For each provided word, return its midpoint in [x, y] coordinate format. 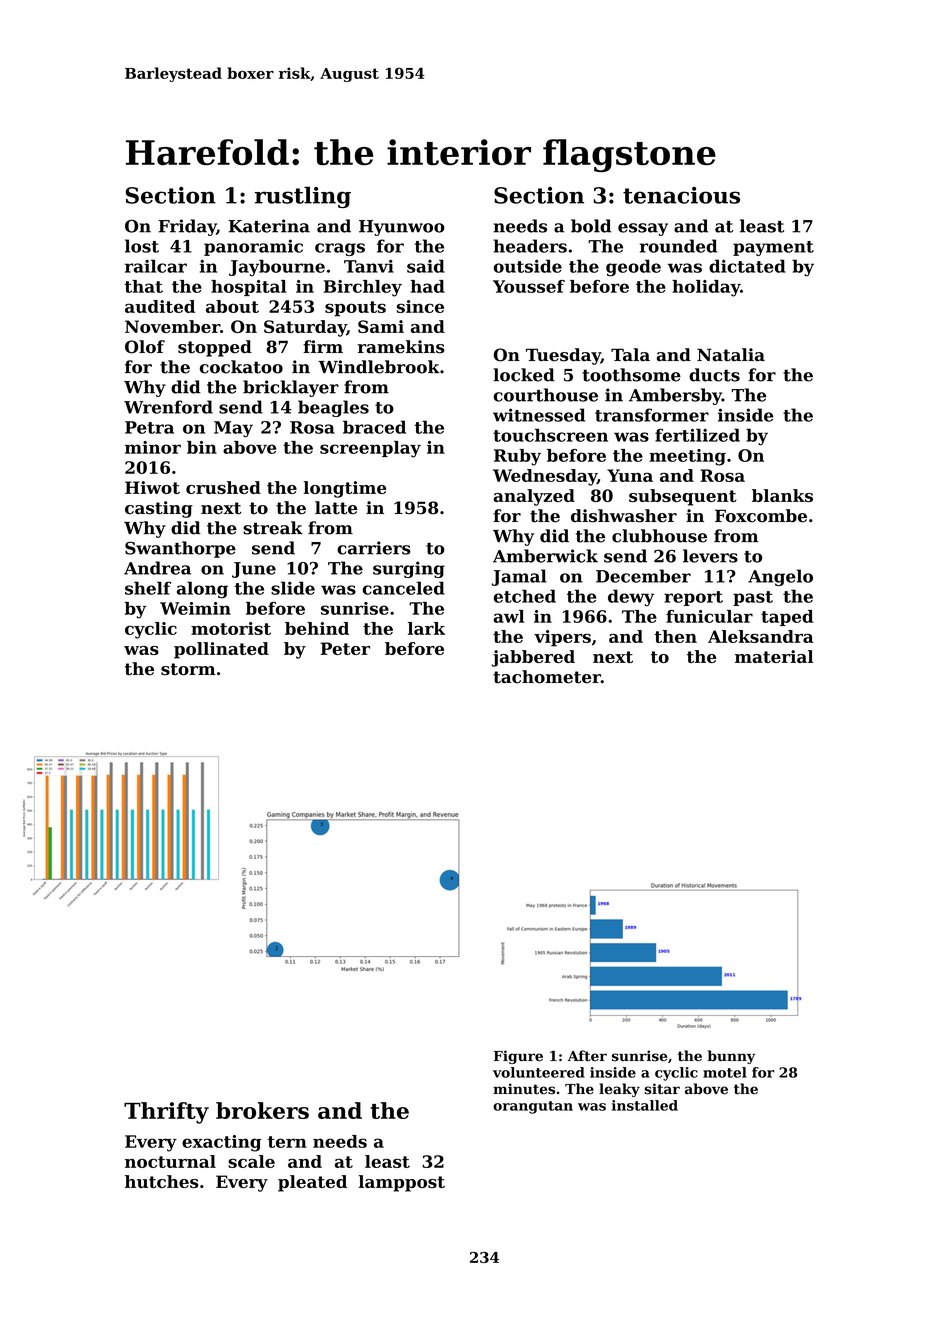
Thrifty [166, 1113]
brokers [262, 1110]
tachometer [547, 677]
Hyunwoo [402, 228]
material [774, 656]
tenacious [681, 195]
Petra [149, 427]
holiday [706, 288]
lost [142, 246]
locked [524, 375]
